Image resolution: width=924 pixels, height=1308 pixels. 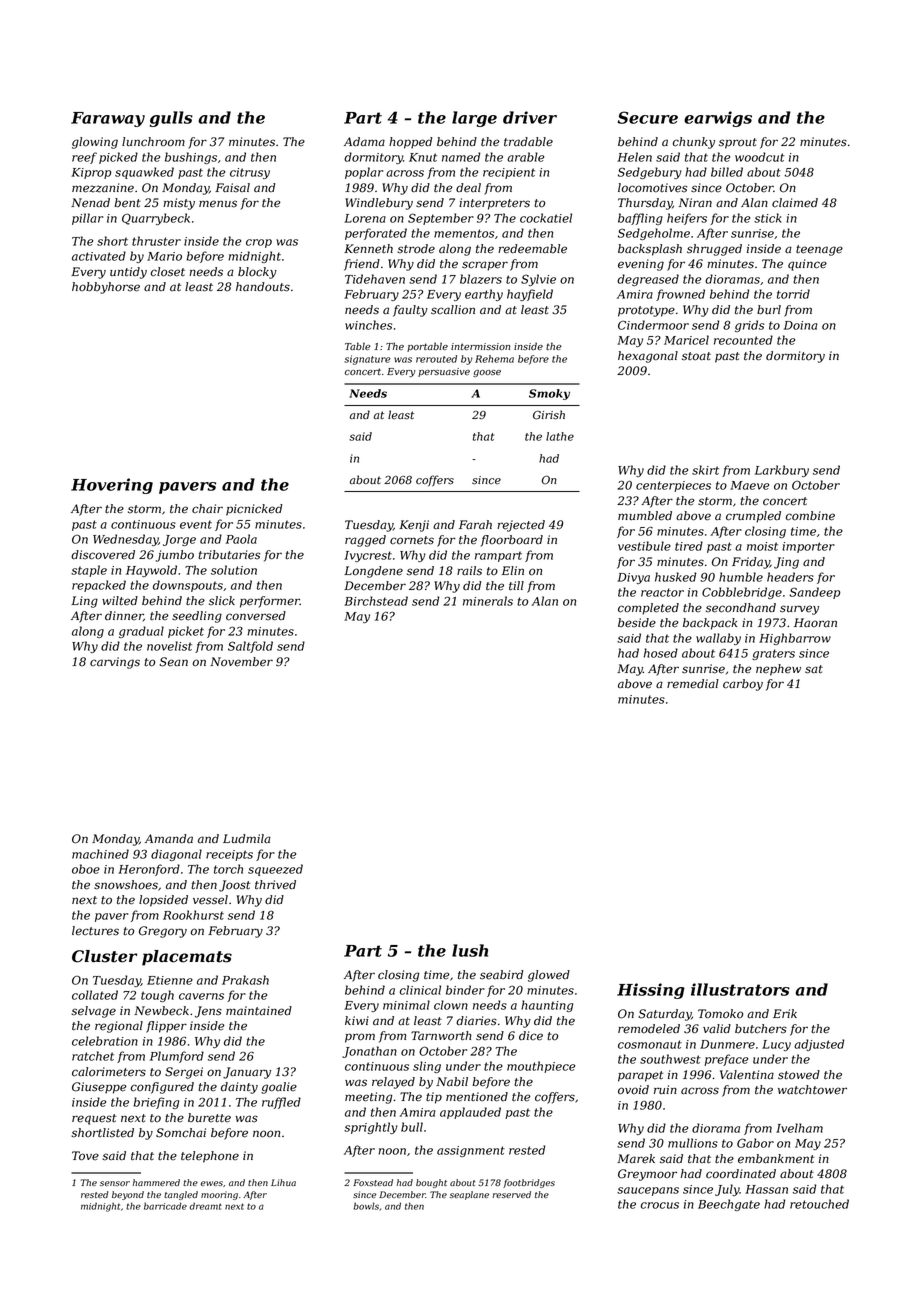 I want to click on combine, so click(x=810, y=516).
